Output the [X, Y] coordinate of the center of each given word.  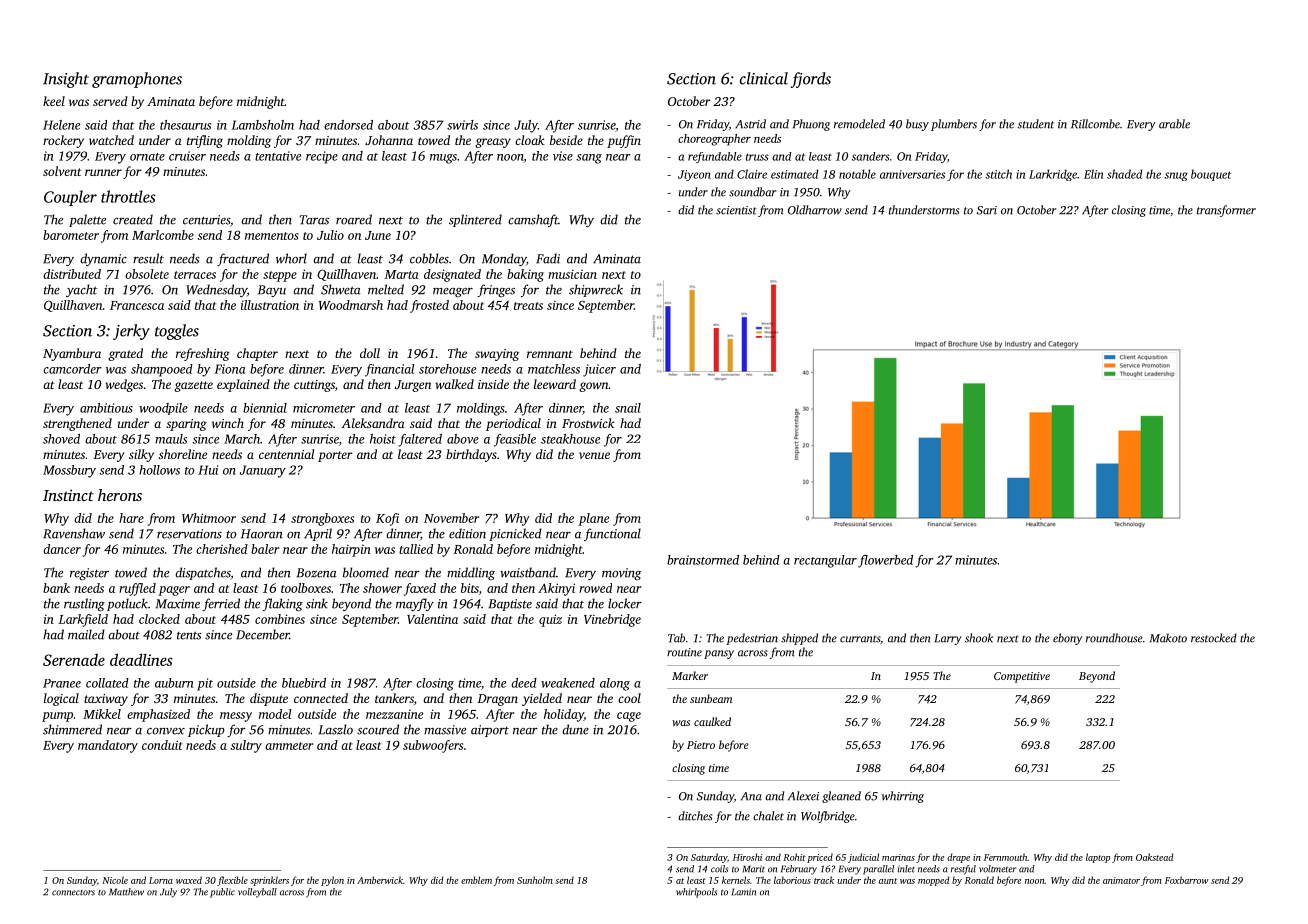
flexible [232, 881]
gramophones [137, 80]
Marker [690, 675]
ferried [221, 604]
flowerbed [885, 561]
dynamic [103, 259]
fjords [811, 80]
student [1036, 124]
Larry [948, 639]
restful [963, 870]
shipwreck [596, 290]
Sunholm [535, 880]
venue [594, 455]
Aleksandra [373, 423]
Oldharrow [815, 210]
